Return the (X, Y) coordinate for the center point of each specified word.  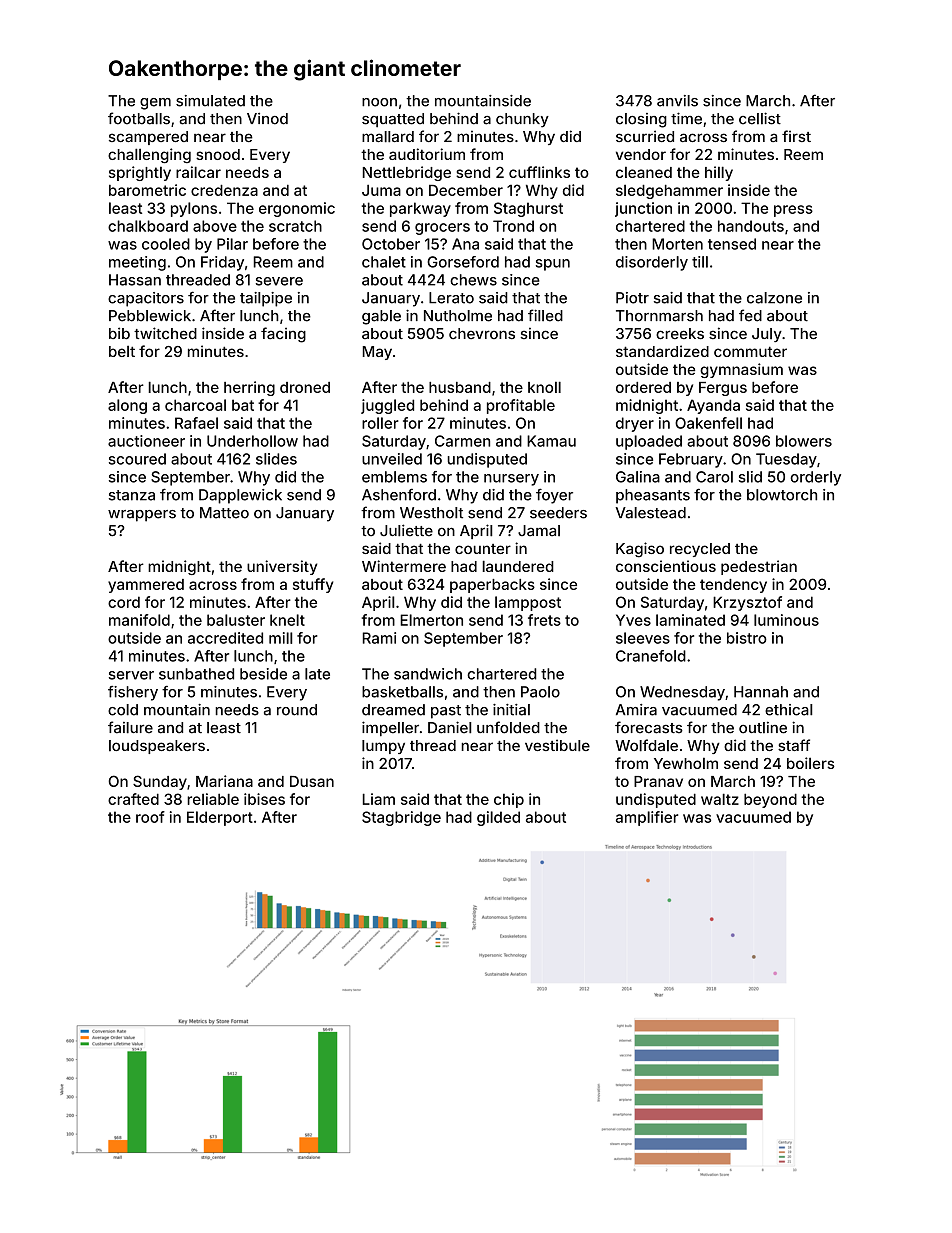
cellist (760, 118)
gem (155, 104)
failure (130, 727)
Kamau (551, 441)
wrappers (142, 516)
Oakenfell (708, 423)
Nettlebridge (407, 173)
